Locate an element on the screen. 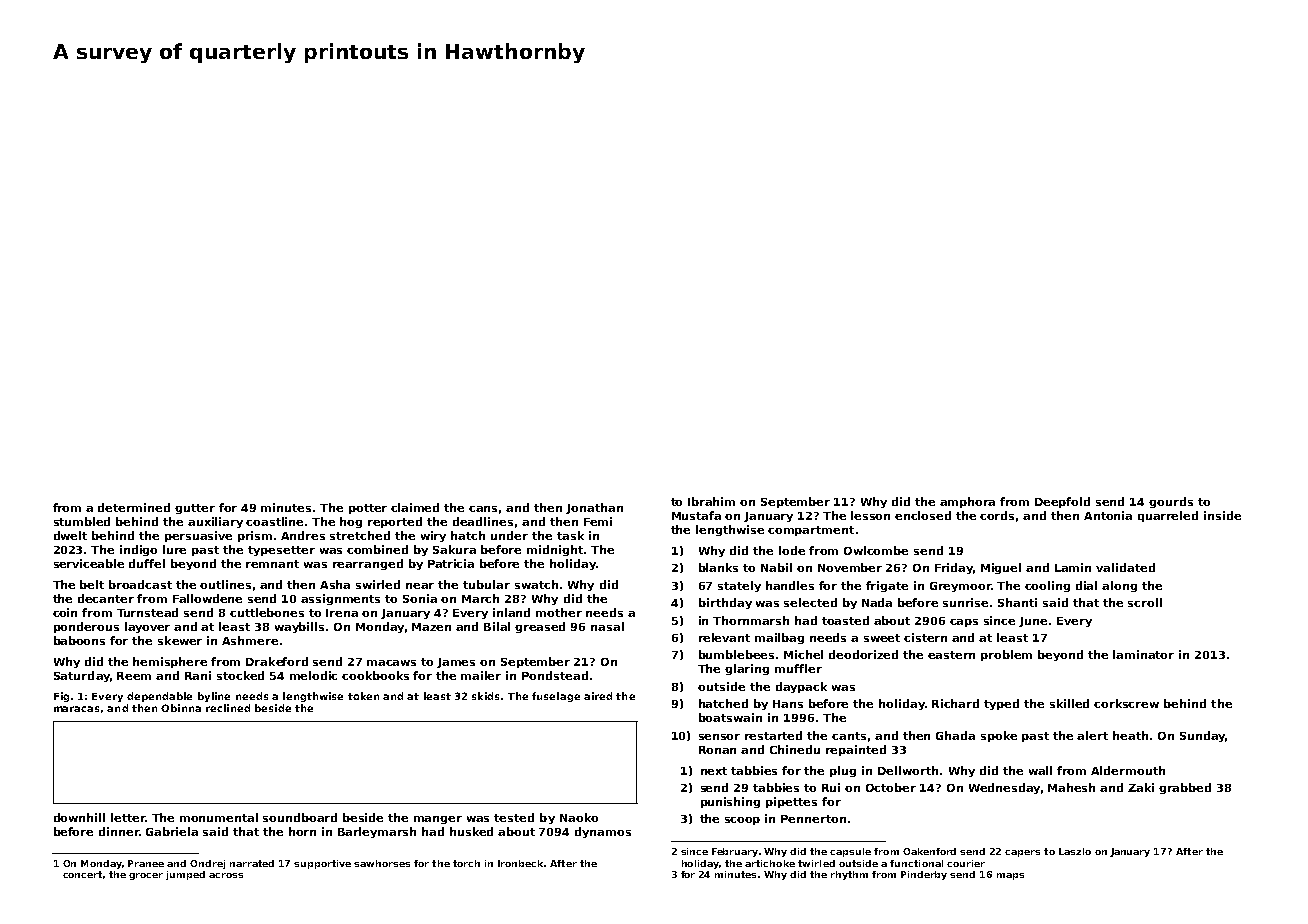 The width and height of the screenshot is (1308, 924). cuttlebones is located at coordinates (267, 612).
